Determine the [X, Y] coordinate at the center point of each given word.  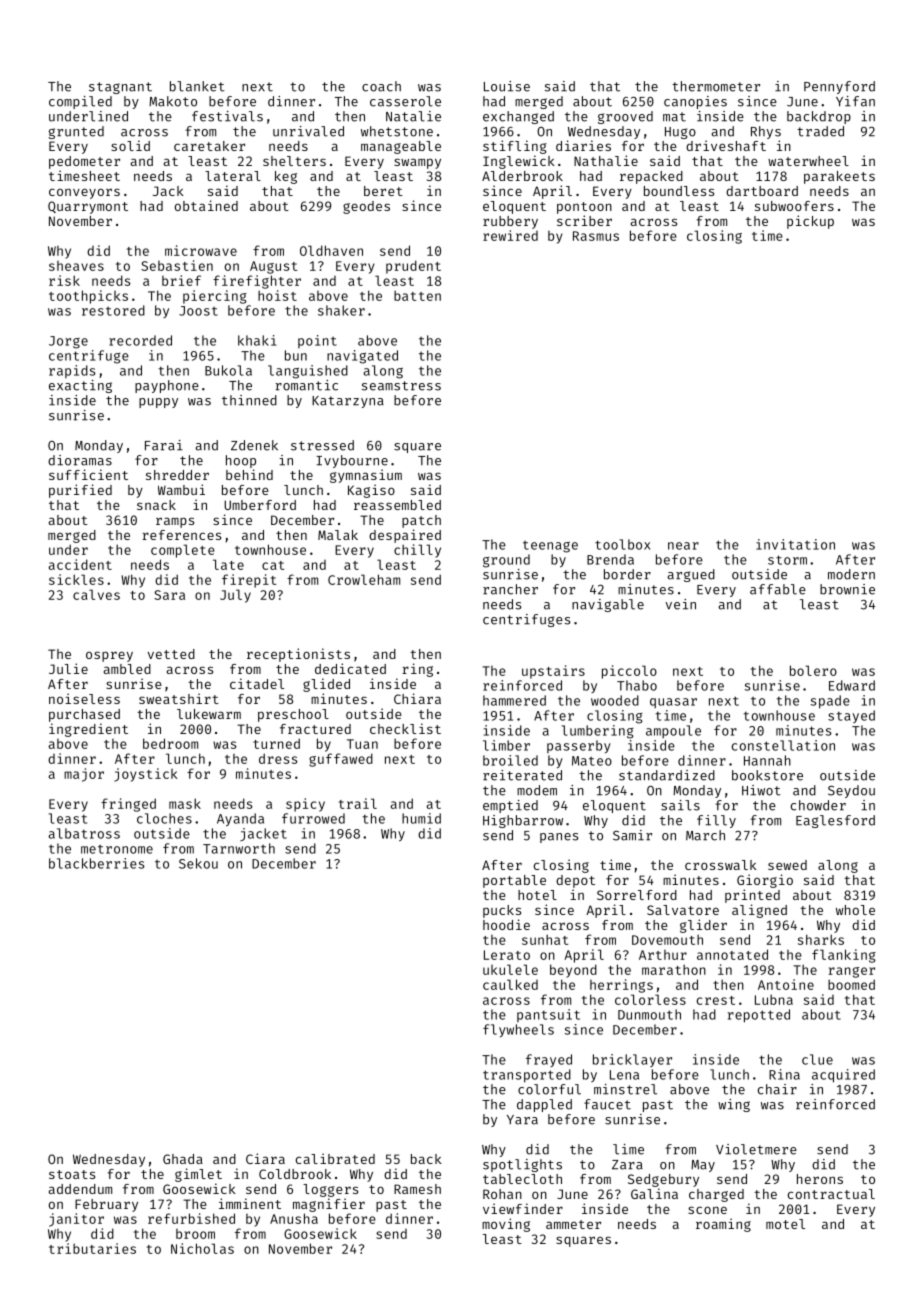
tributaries [92, 1248]
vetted [171, 654]
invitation [795, 544]
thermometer [716, 86]
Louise [507, 86]
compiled [80, 102]
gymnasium [366, 476]
